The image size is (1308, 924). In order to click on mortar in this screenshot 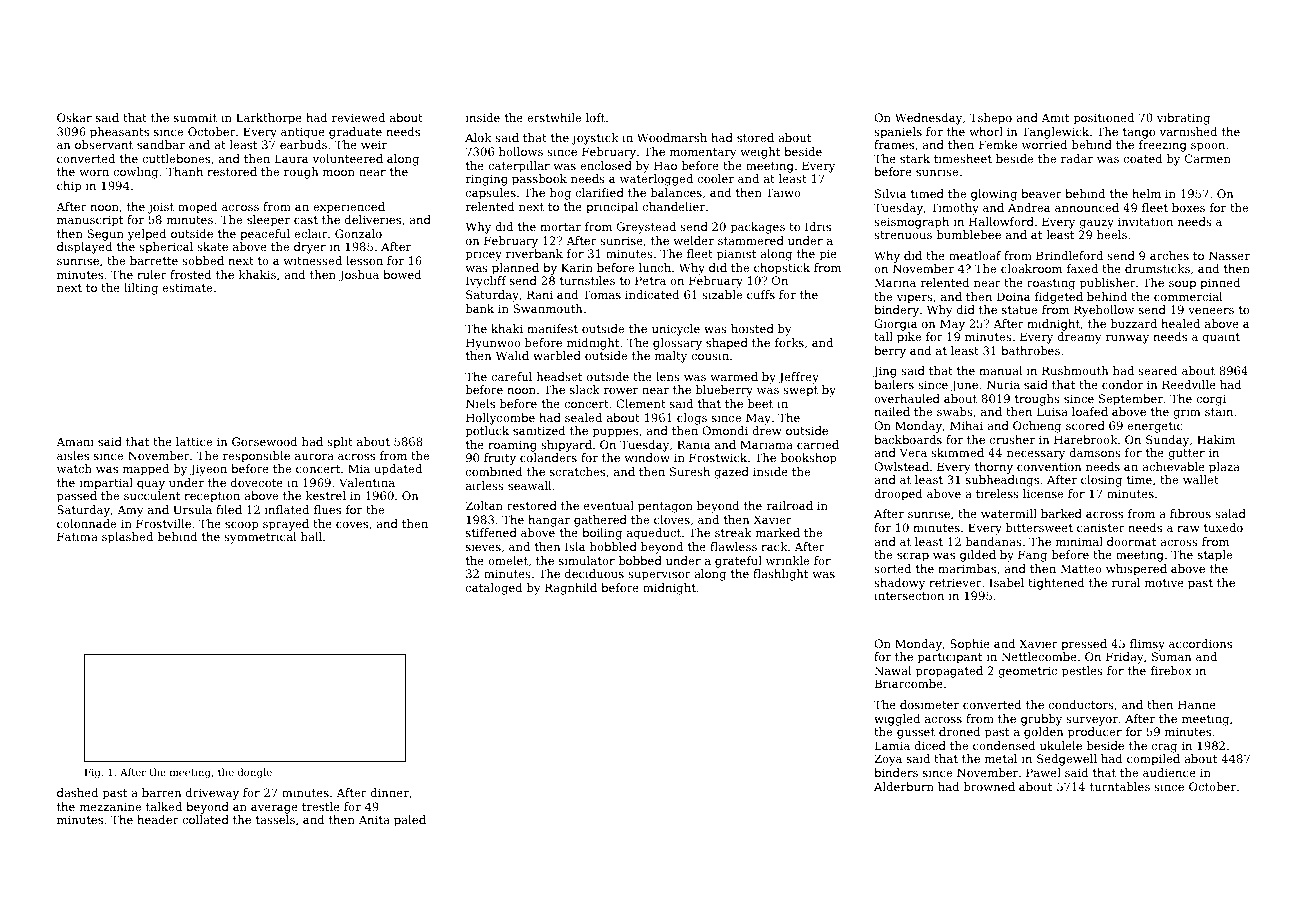, I will do `click(560, 227)`.
